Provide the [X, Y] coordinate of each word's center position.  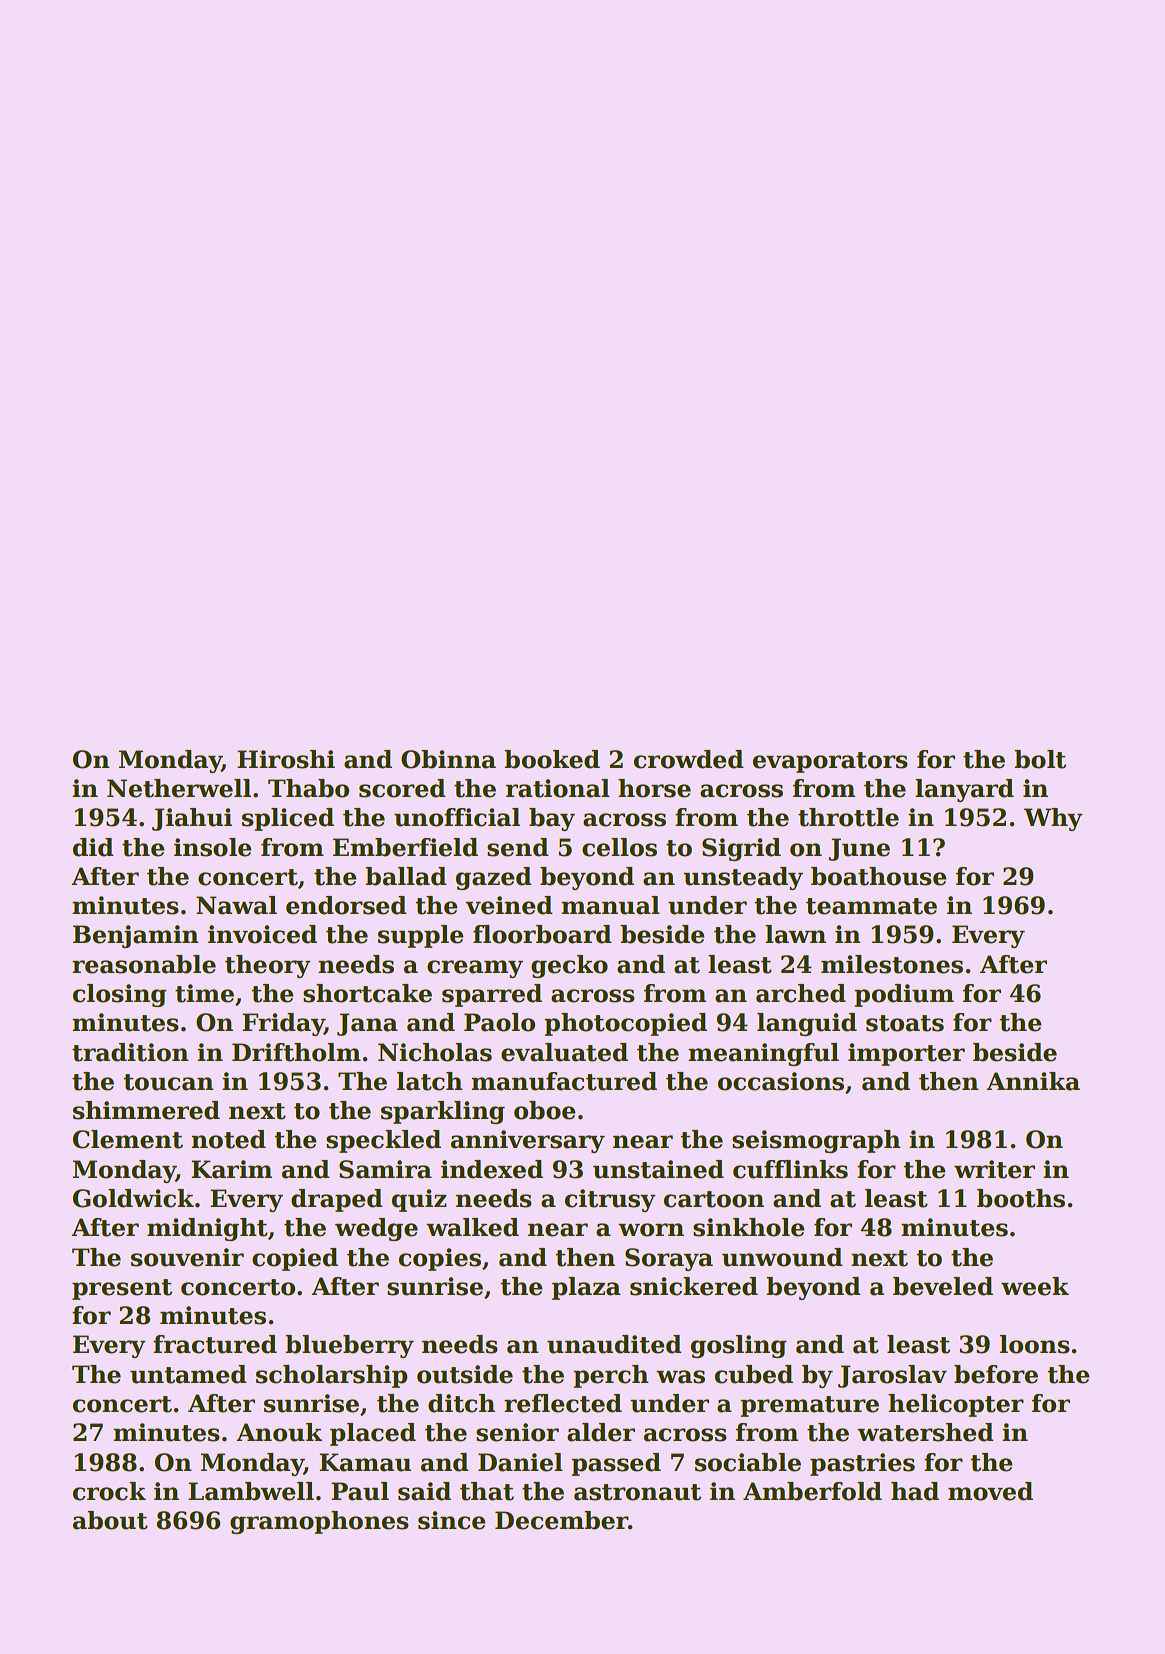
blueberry [349, 1346]
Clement [128, 1139]
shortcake [367, 993]
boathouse [878, 876]
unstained [658, 1169]
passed [616, 1464]
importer [906, 1054]
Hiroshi [286, 759]
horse [654, 788]
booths [1021, 1198]
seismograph [816, 1141]
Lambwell [251, 1491]
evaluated [564, 1052]
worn [651, 1230]
